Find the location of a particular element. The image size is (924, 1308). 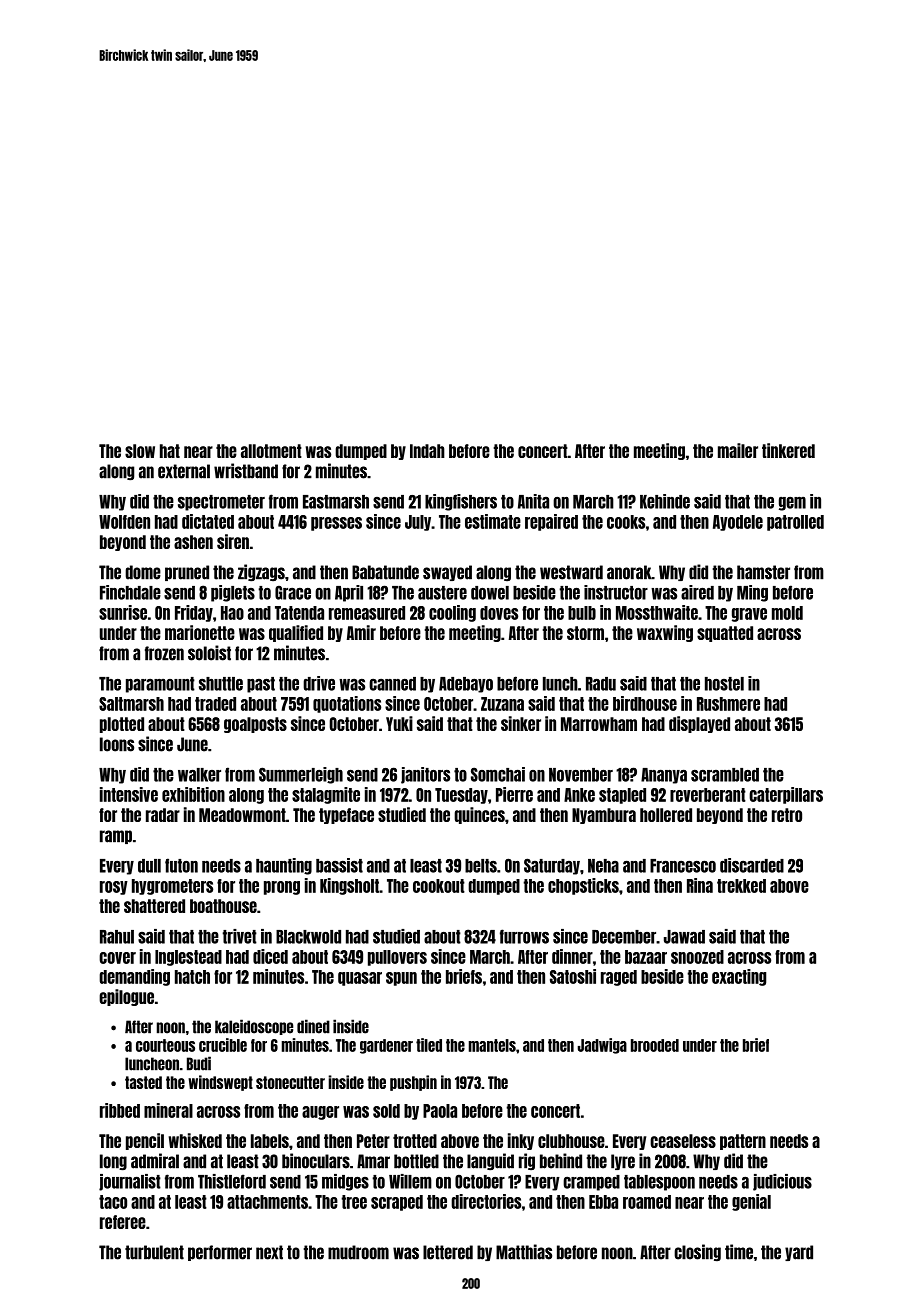

referee is located at coordinates (123, 1222).
